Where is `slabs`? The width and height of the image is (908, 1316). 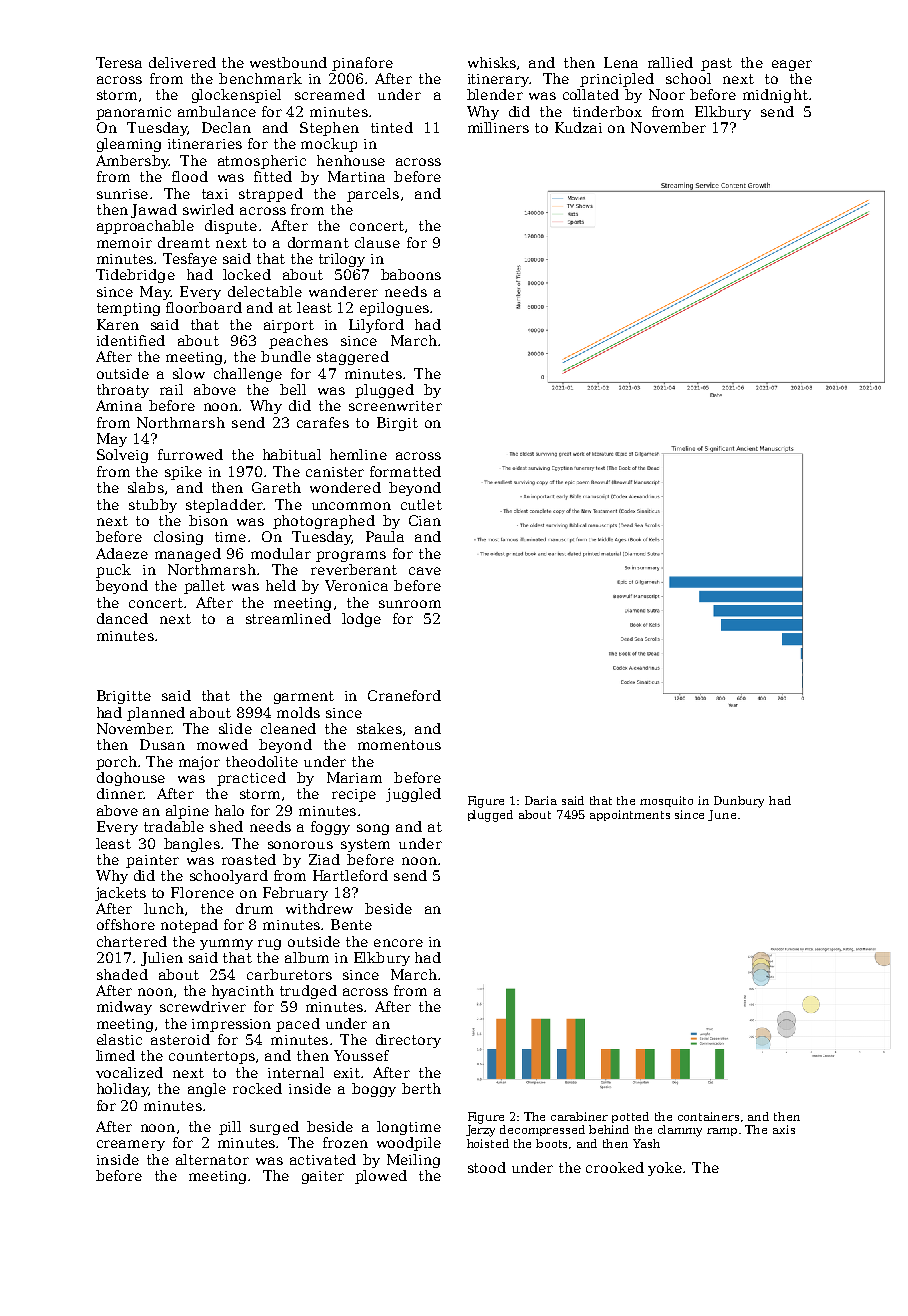 slabs is located at coordinates (146, 487).
